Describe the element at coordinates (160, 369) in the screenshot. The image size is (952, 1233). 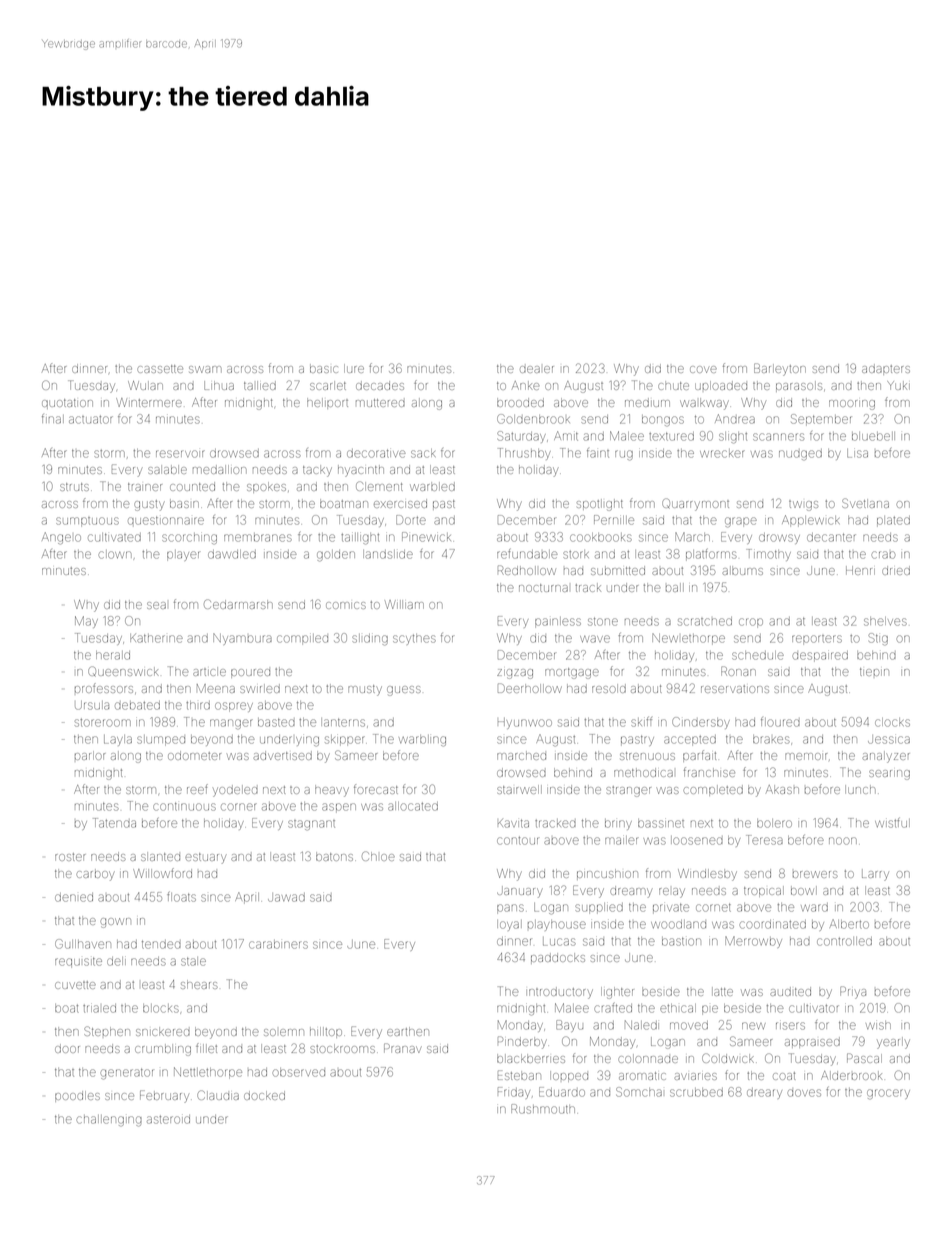
I see `cassette` at that location.
